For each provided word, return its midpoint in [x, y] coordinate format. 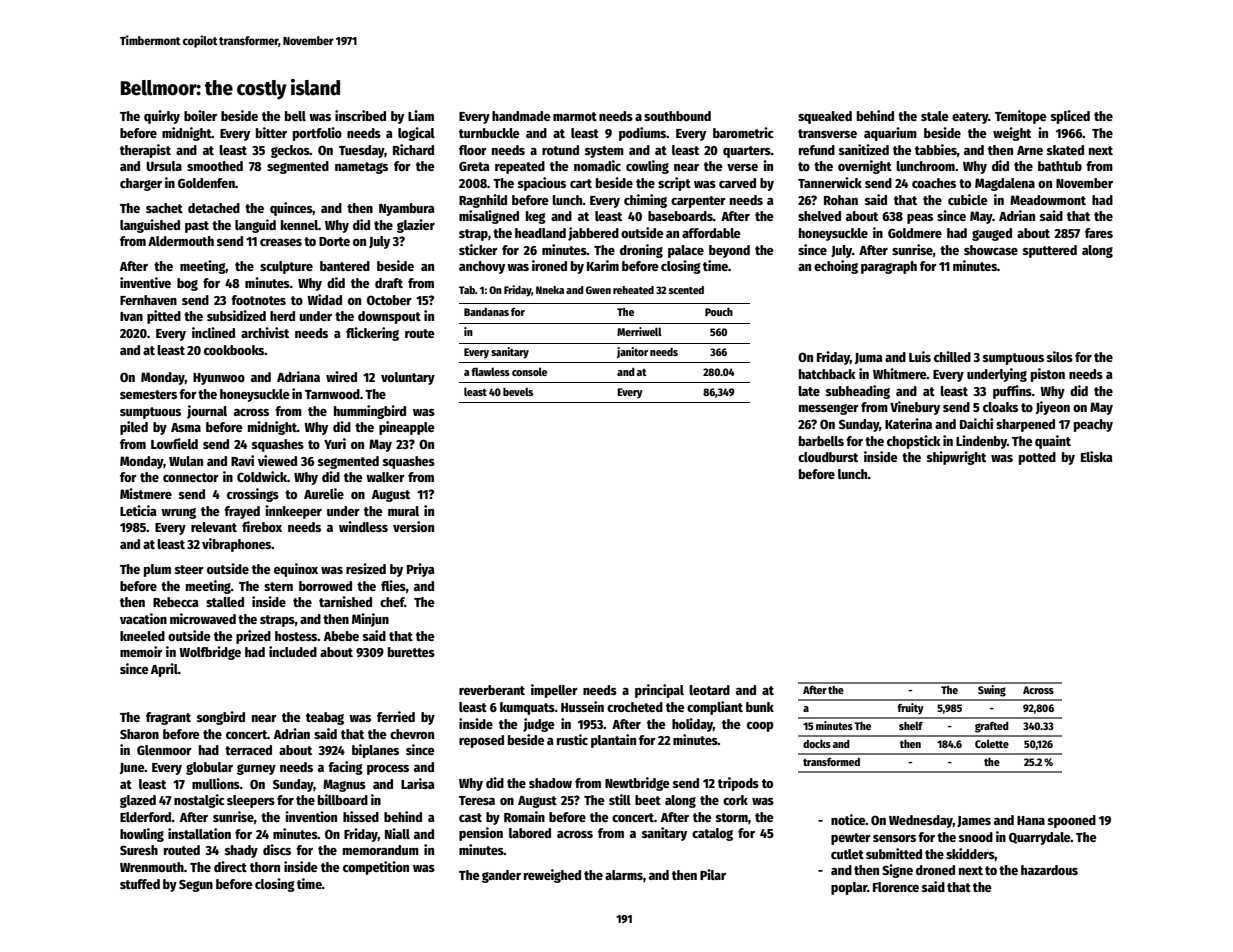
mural [403, 511]
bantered [345, 266]
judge [539, 725]
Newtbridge [637, 784]
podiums [643, 134]
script [674, 184]
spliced [1070, 117]
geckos [290, 151]
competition [376, 868]
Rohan [841, 200]
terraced [248, 750]
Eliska [1097, 456]
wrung [178, 513]
